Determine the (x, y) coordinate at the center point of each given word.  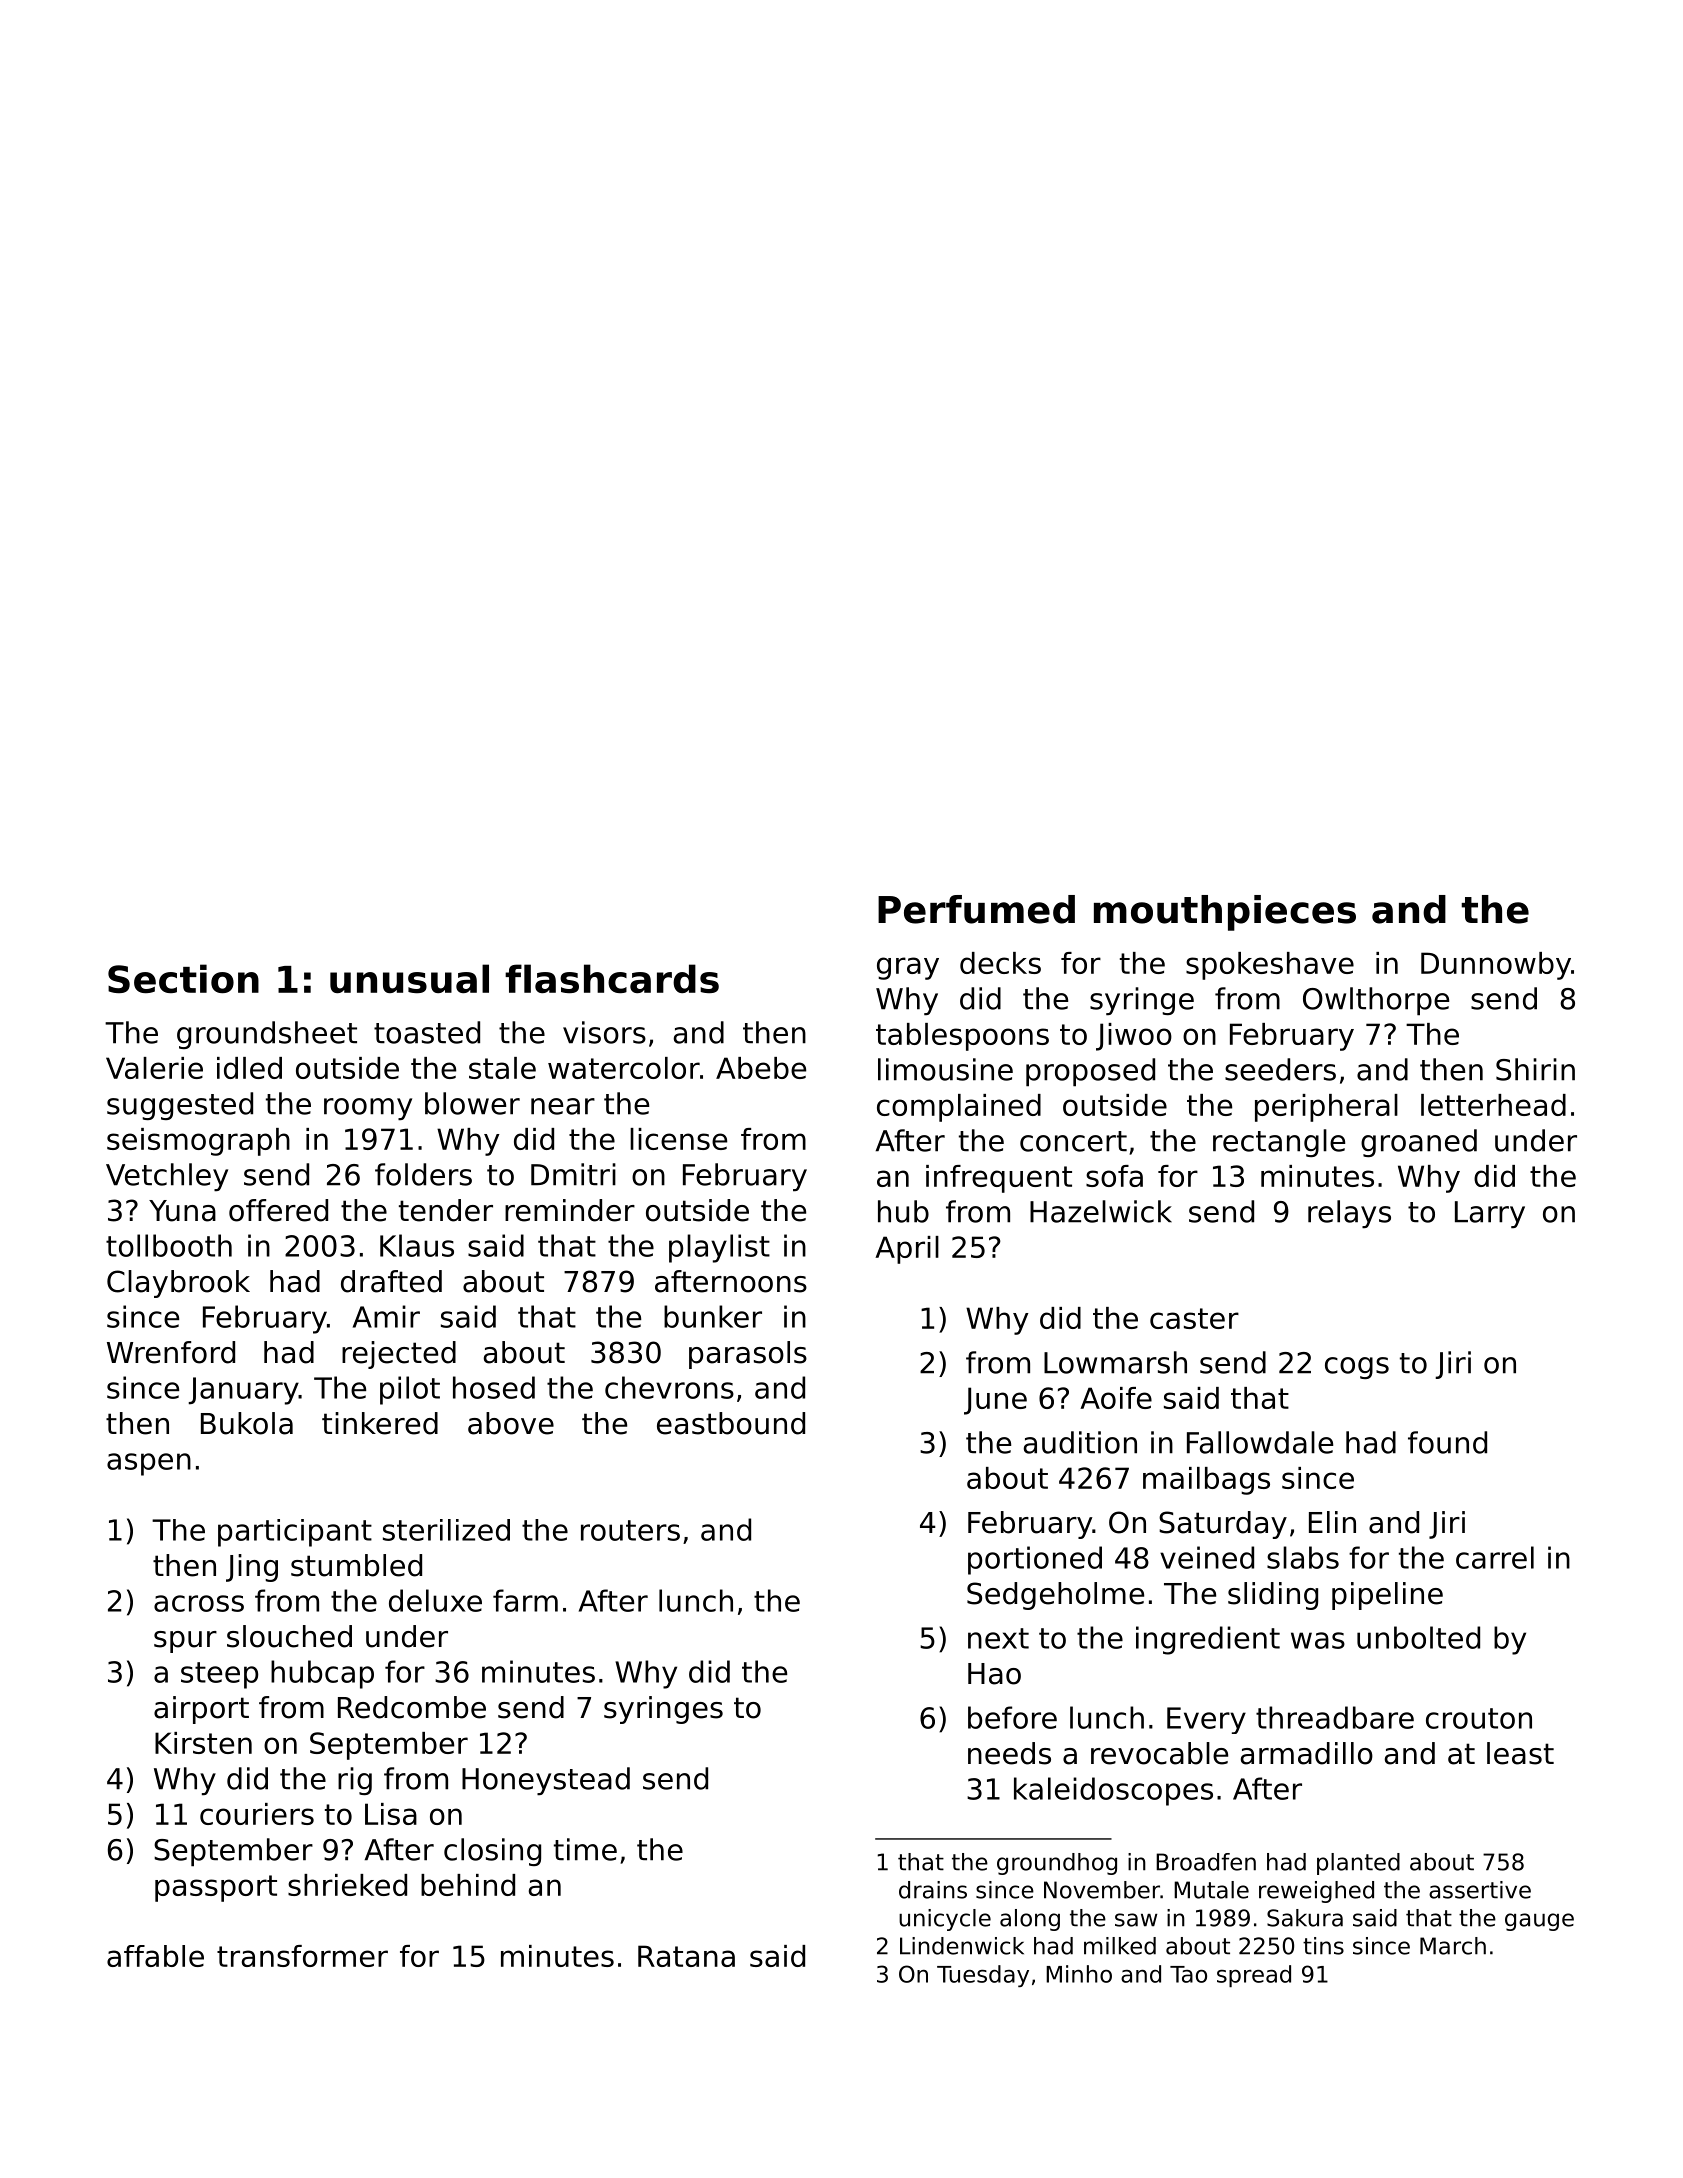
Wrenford (171, 1352)
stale (502, 1068)
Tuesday (983, 1976)
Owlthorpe (1376, 1001)
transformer (302, 1956)
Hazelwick (1101, 1211)
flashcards (612, 979)
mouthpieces (1225, 913)
